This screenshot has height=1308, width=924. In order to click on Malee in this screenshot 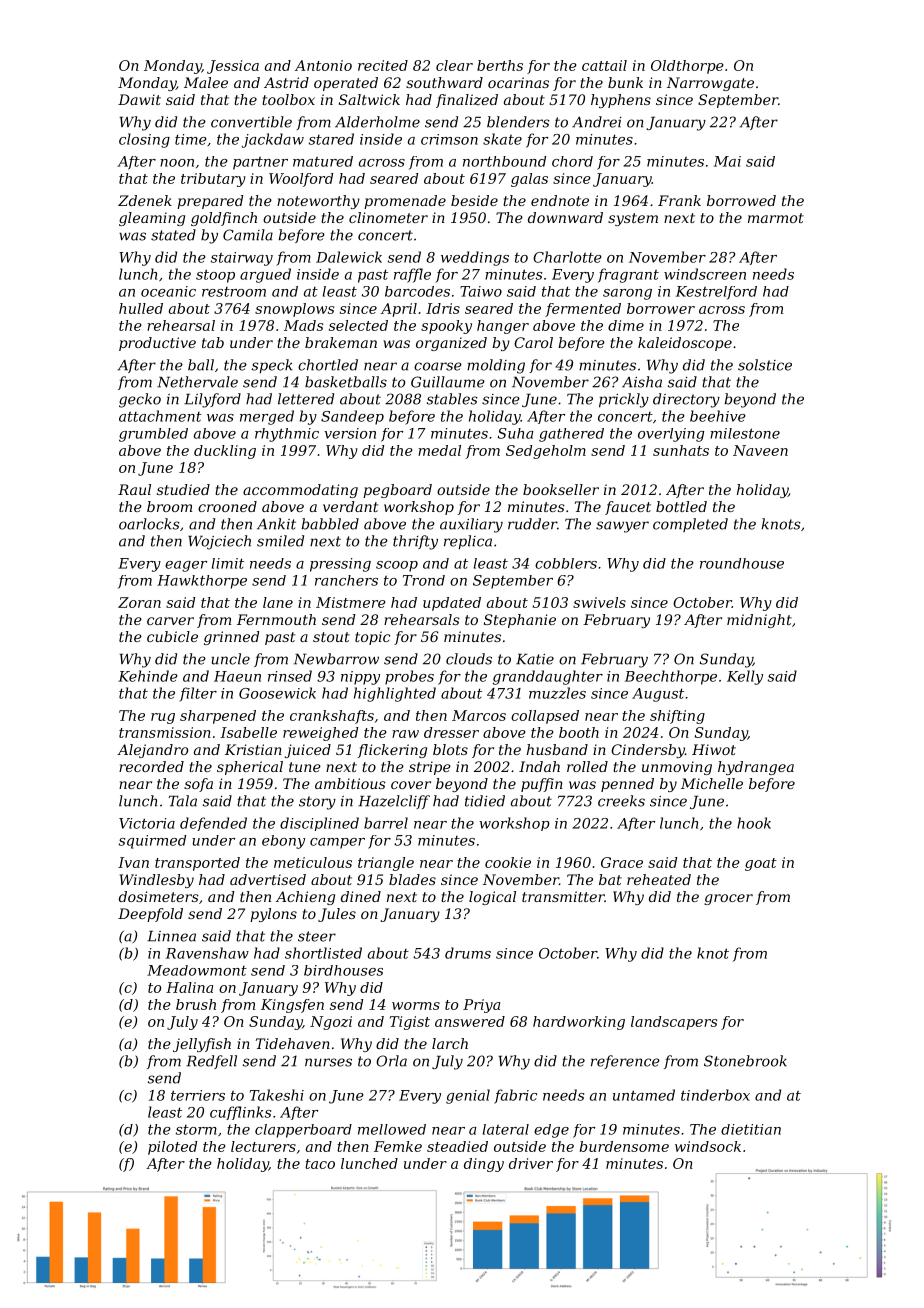, I will do `click(206, 82)`.
